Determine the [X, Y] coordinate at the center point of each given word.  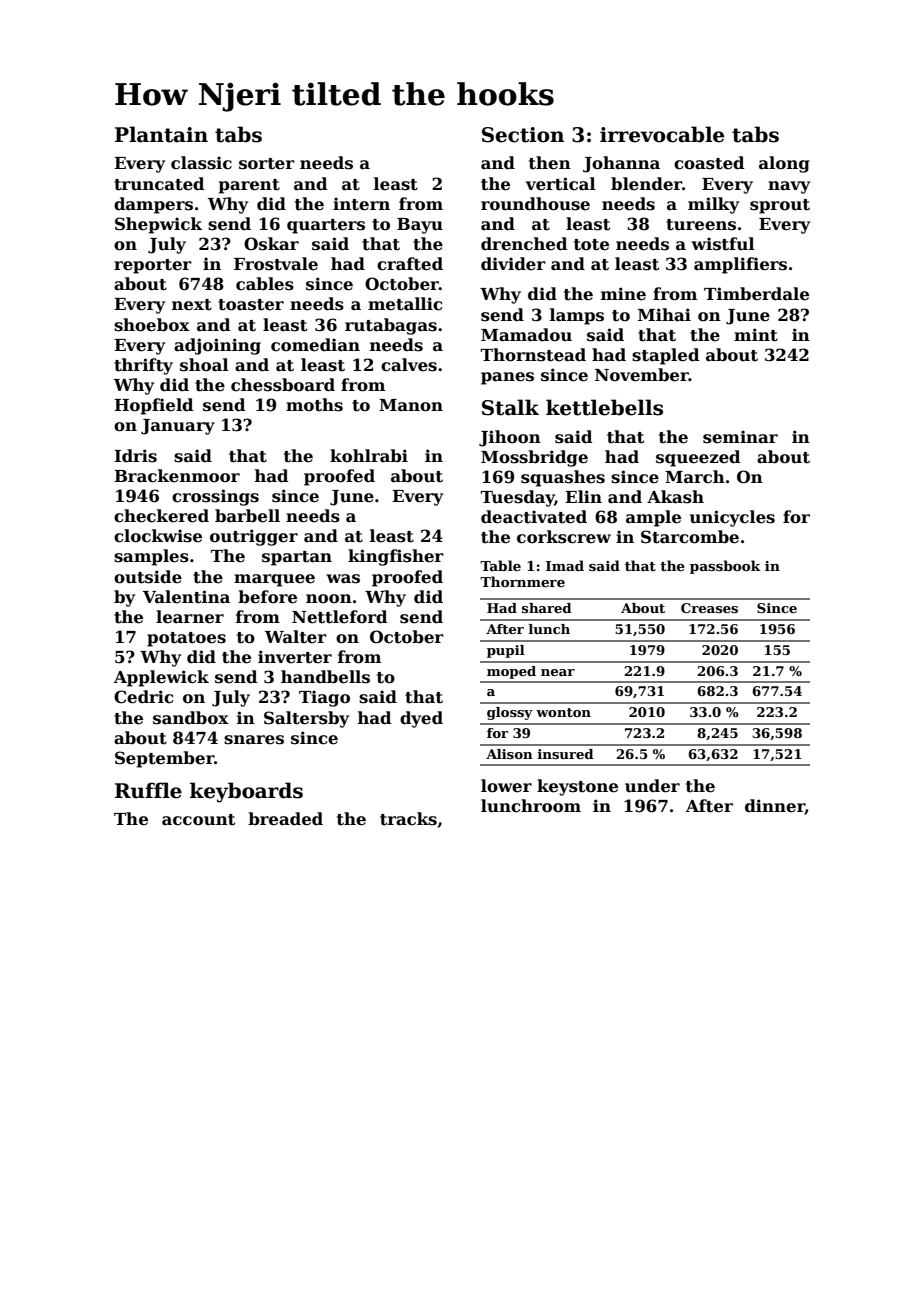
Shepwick [158, 225]
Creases [709, 608]
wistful [723, 244]
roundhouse [535, 204]
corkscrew [564, 537]
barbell [247, 516]
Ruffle [148, 790]
